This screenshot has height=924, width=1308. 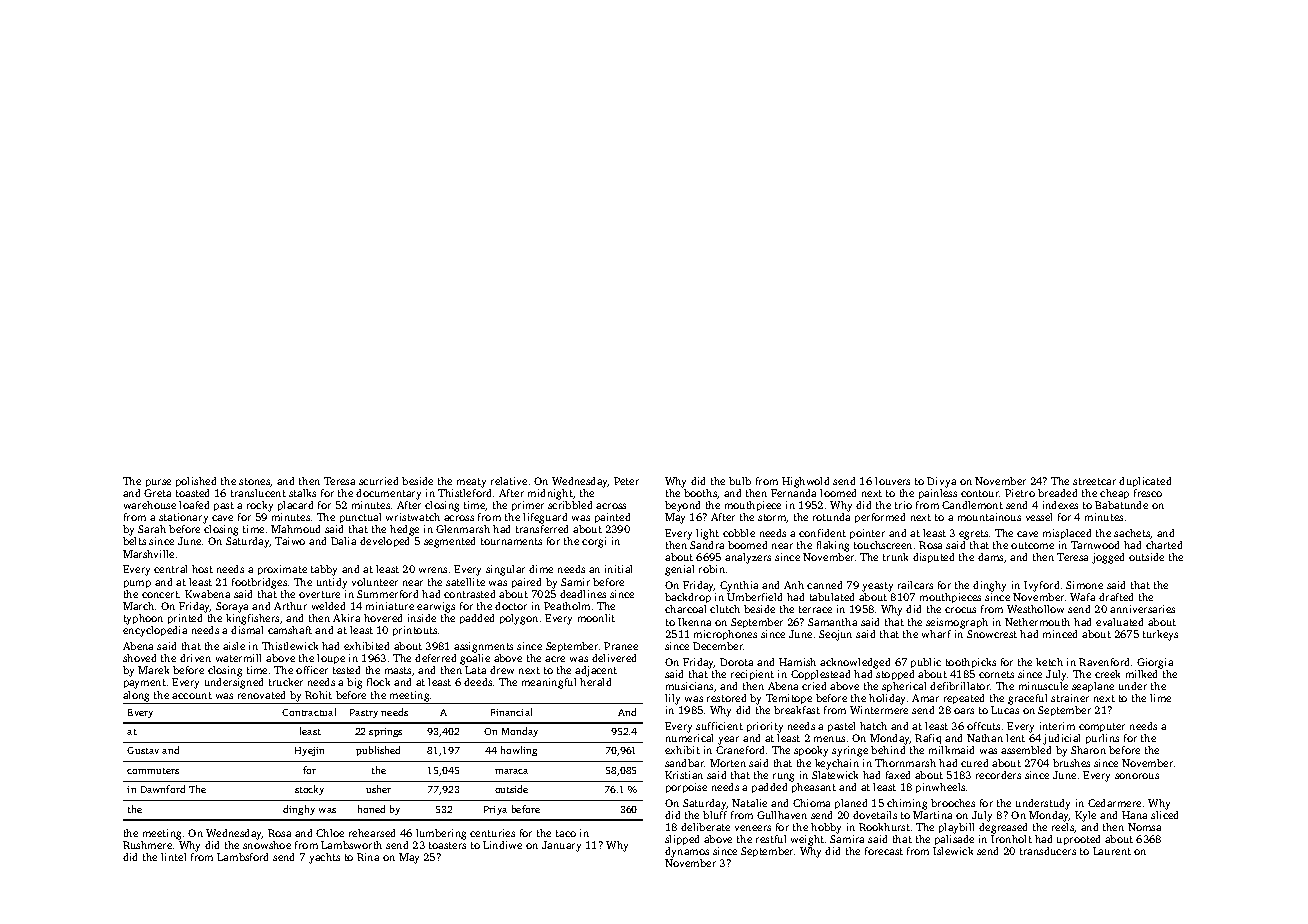 I want to click on Dalia, so click(x=343, y=541).
